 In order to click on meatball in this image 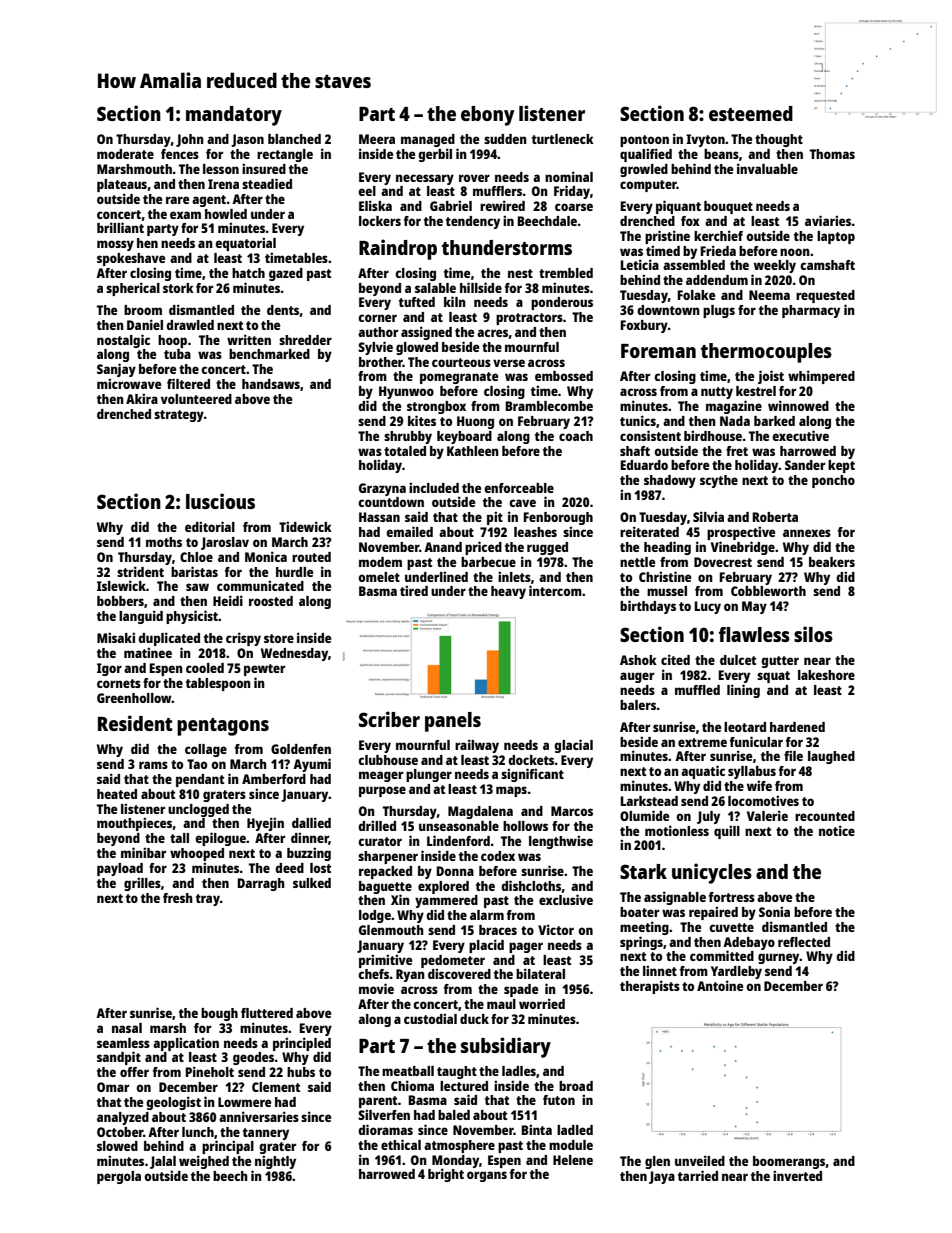, I will do `click(408, 1071)`.
